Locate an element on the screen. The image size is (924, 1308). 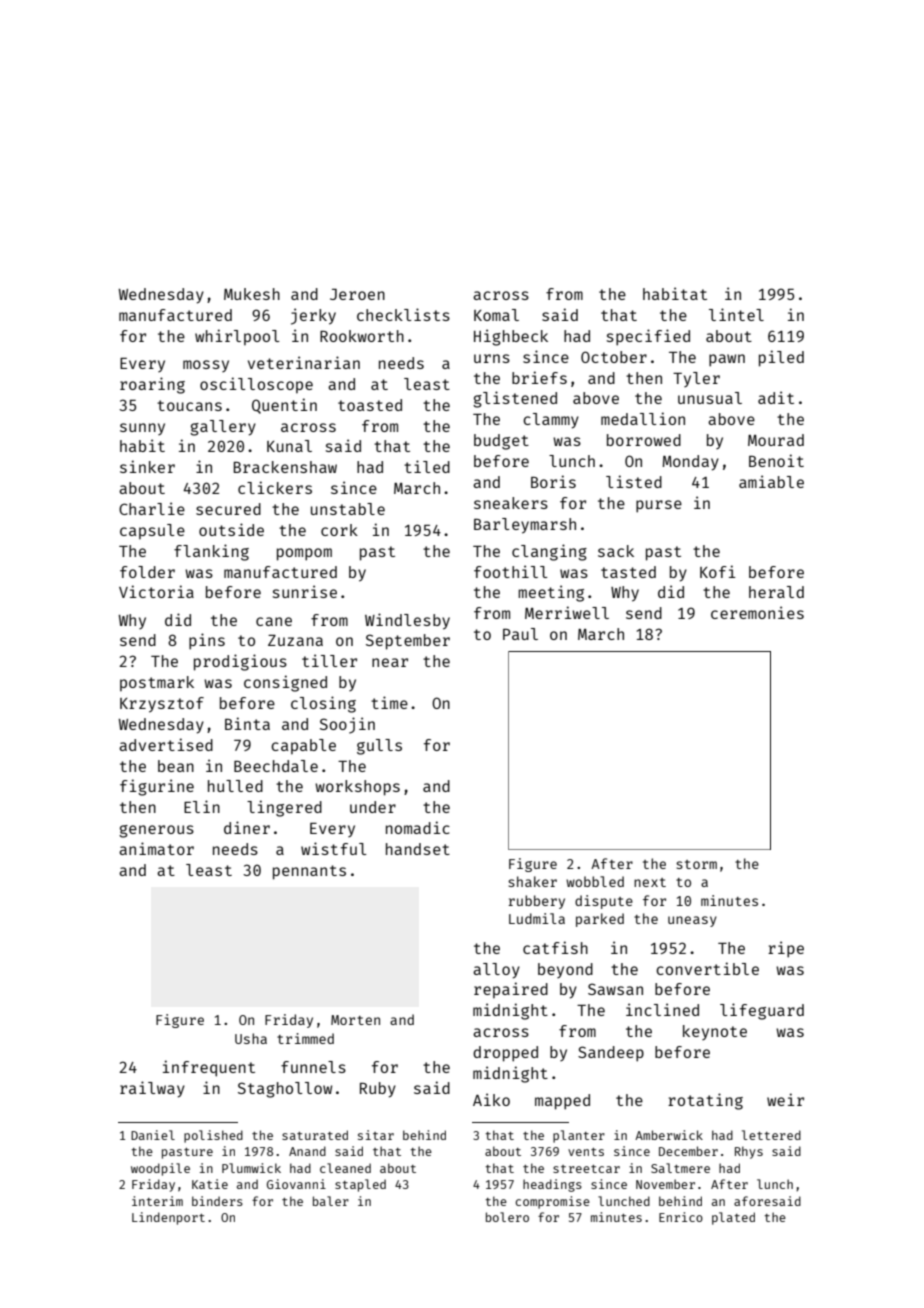
veterinarian is located at coordinates (304, 362).
